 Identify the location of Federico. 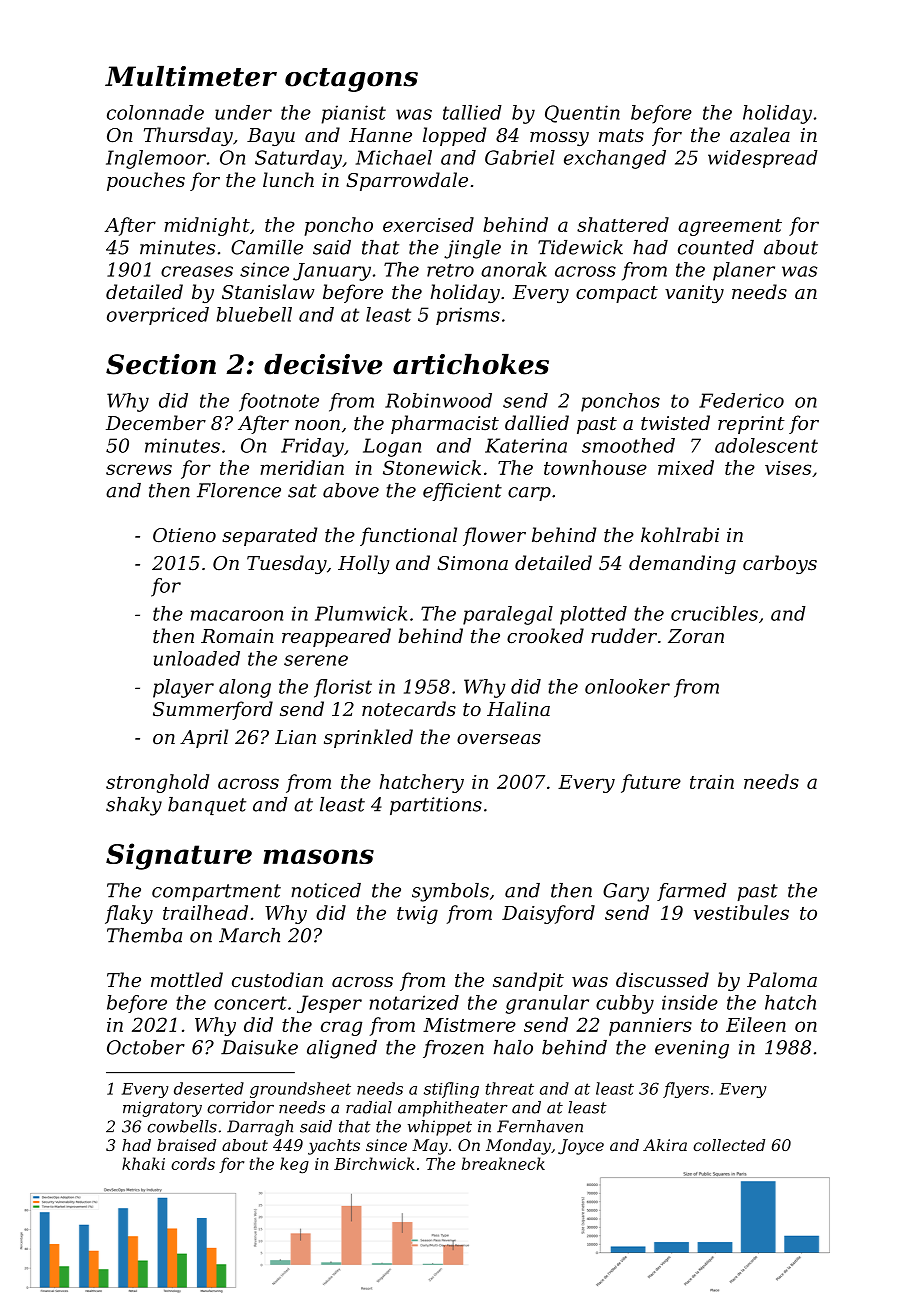
(741, 400).
